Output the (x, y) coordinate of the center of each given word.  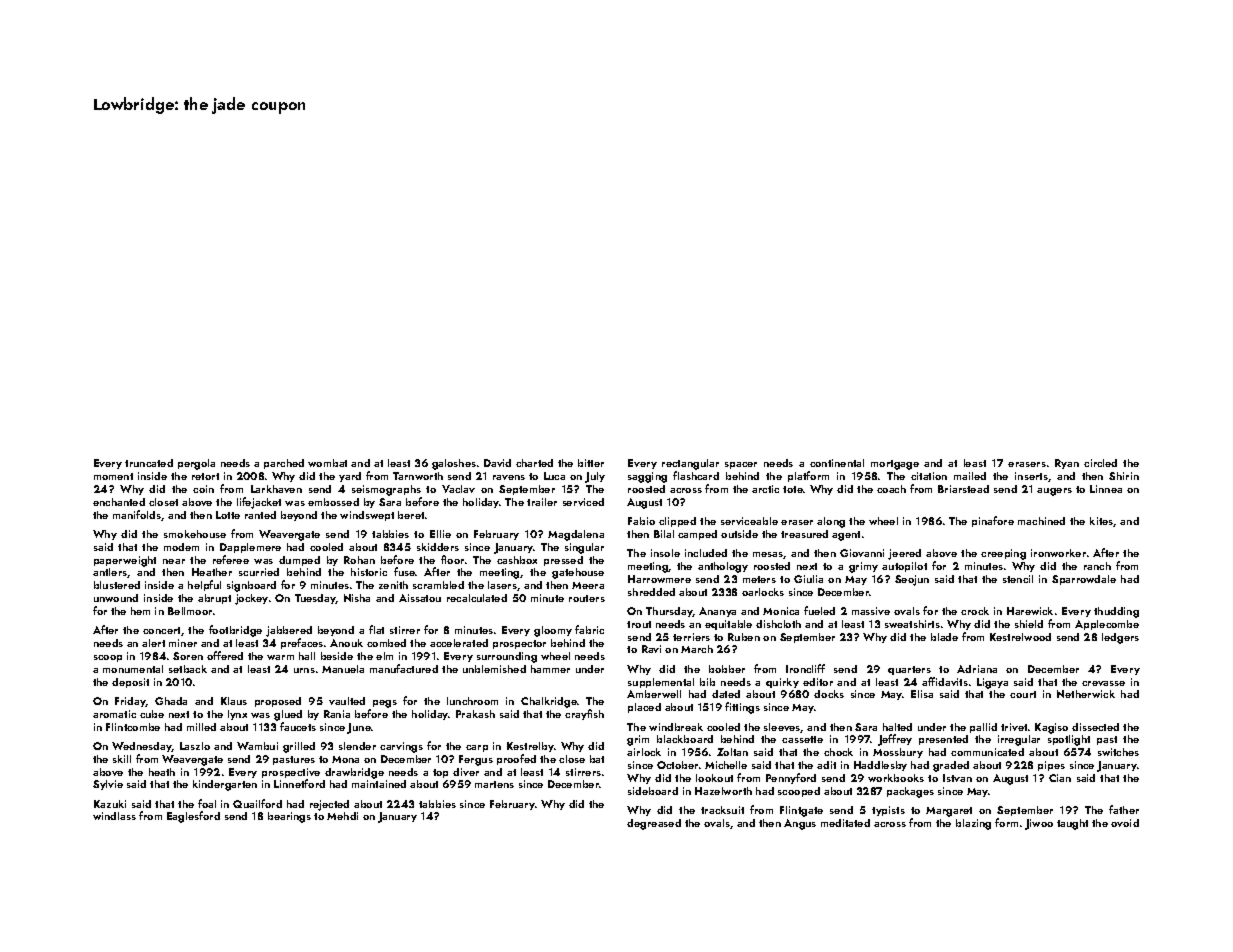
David (497, 463)
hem (140, 611)
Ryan (1067, 464)
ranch (1097, 566)
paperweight (125, 561)
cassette (802, 739)
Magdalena (576, 535)
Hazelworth (723, 791)
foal (207, 803)
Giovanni (862, 553)
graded (951, 766)
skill (122, 759)
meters (759, 579)
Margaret (949, 812)
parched (284, 464)
